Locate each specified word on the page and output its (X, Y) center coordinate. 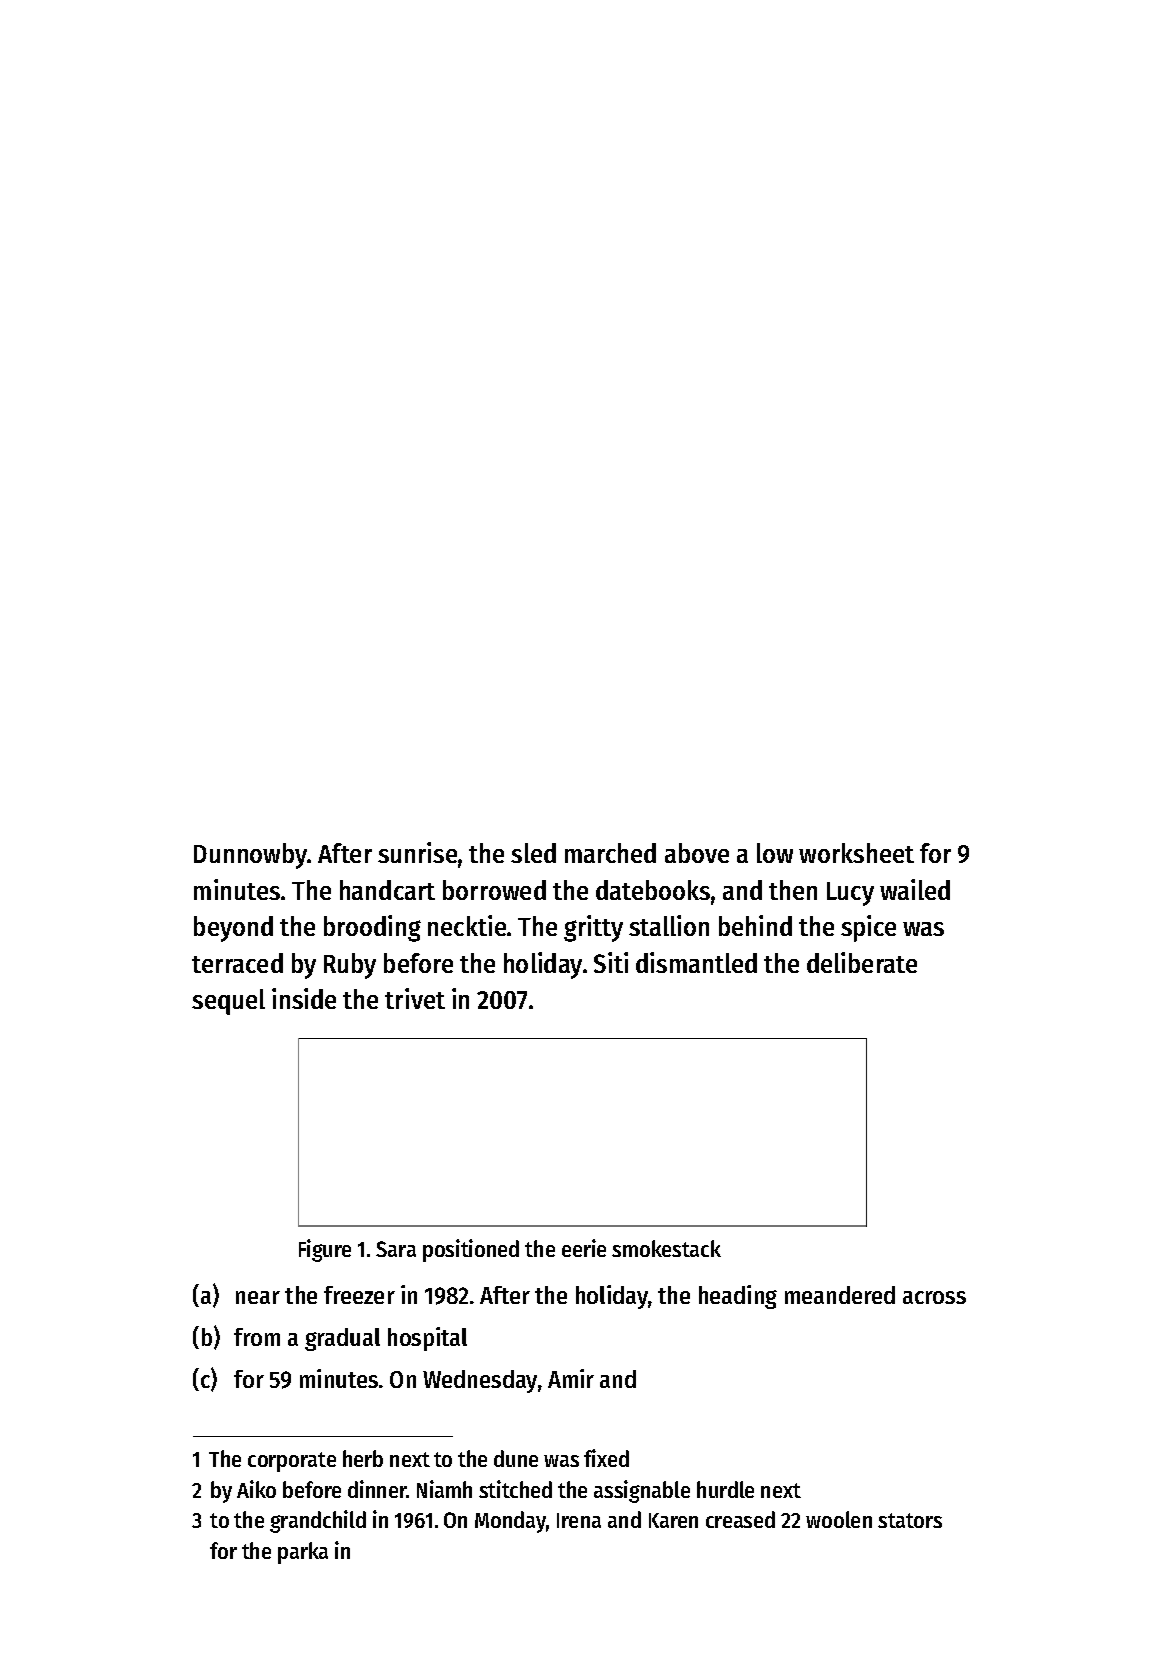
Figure (325, 1250)
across (934, 1297)
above (697, 853)
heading (738, 1297)
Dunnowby (251, 856)
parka (303, 1553)
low (775, 853)
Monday (511, 1522)
